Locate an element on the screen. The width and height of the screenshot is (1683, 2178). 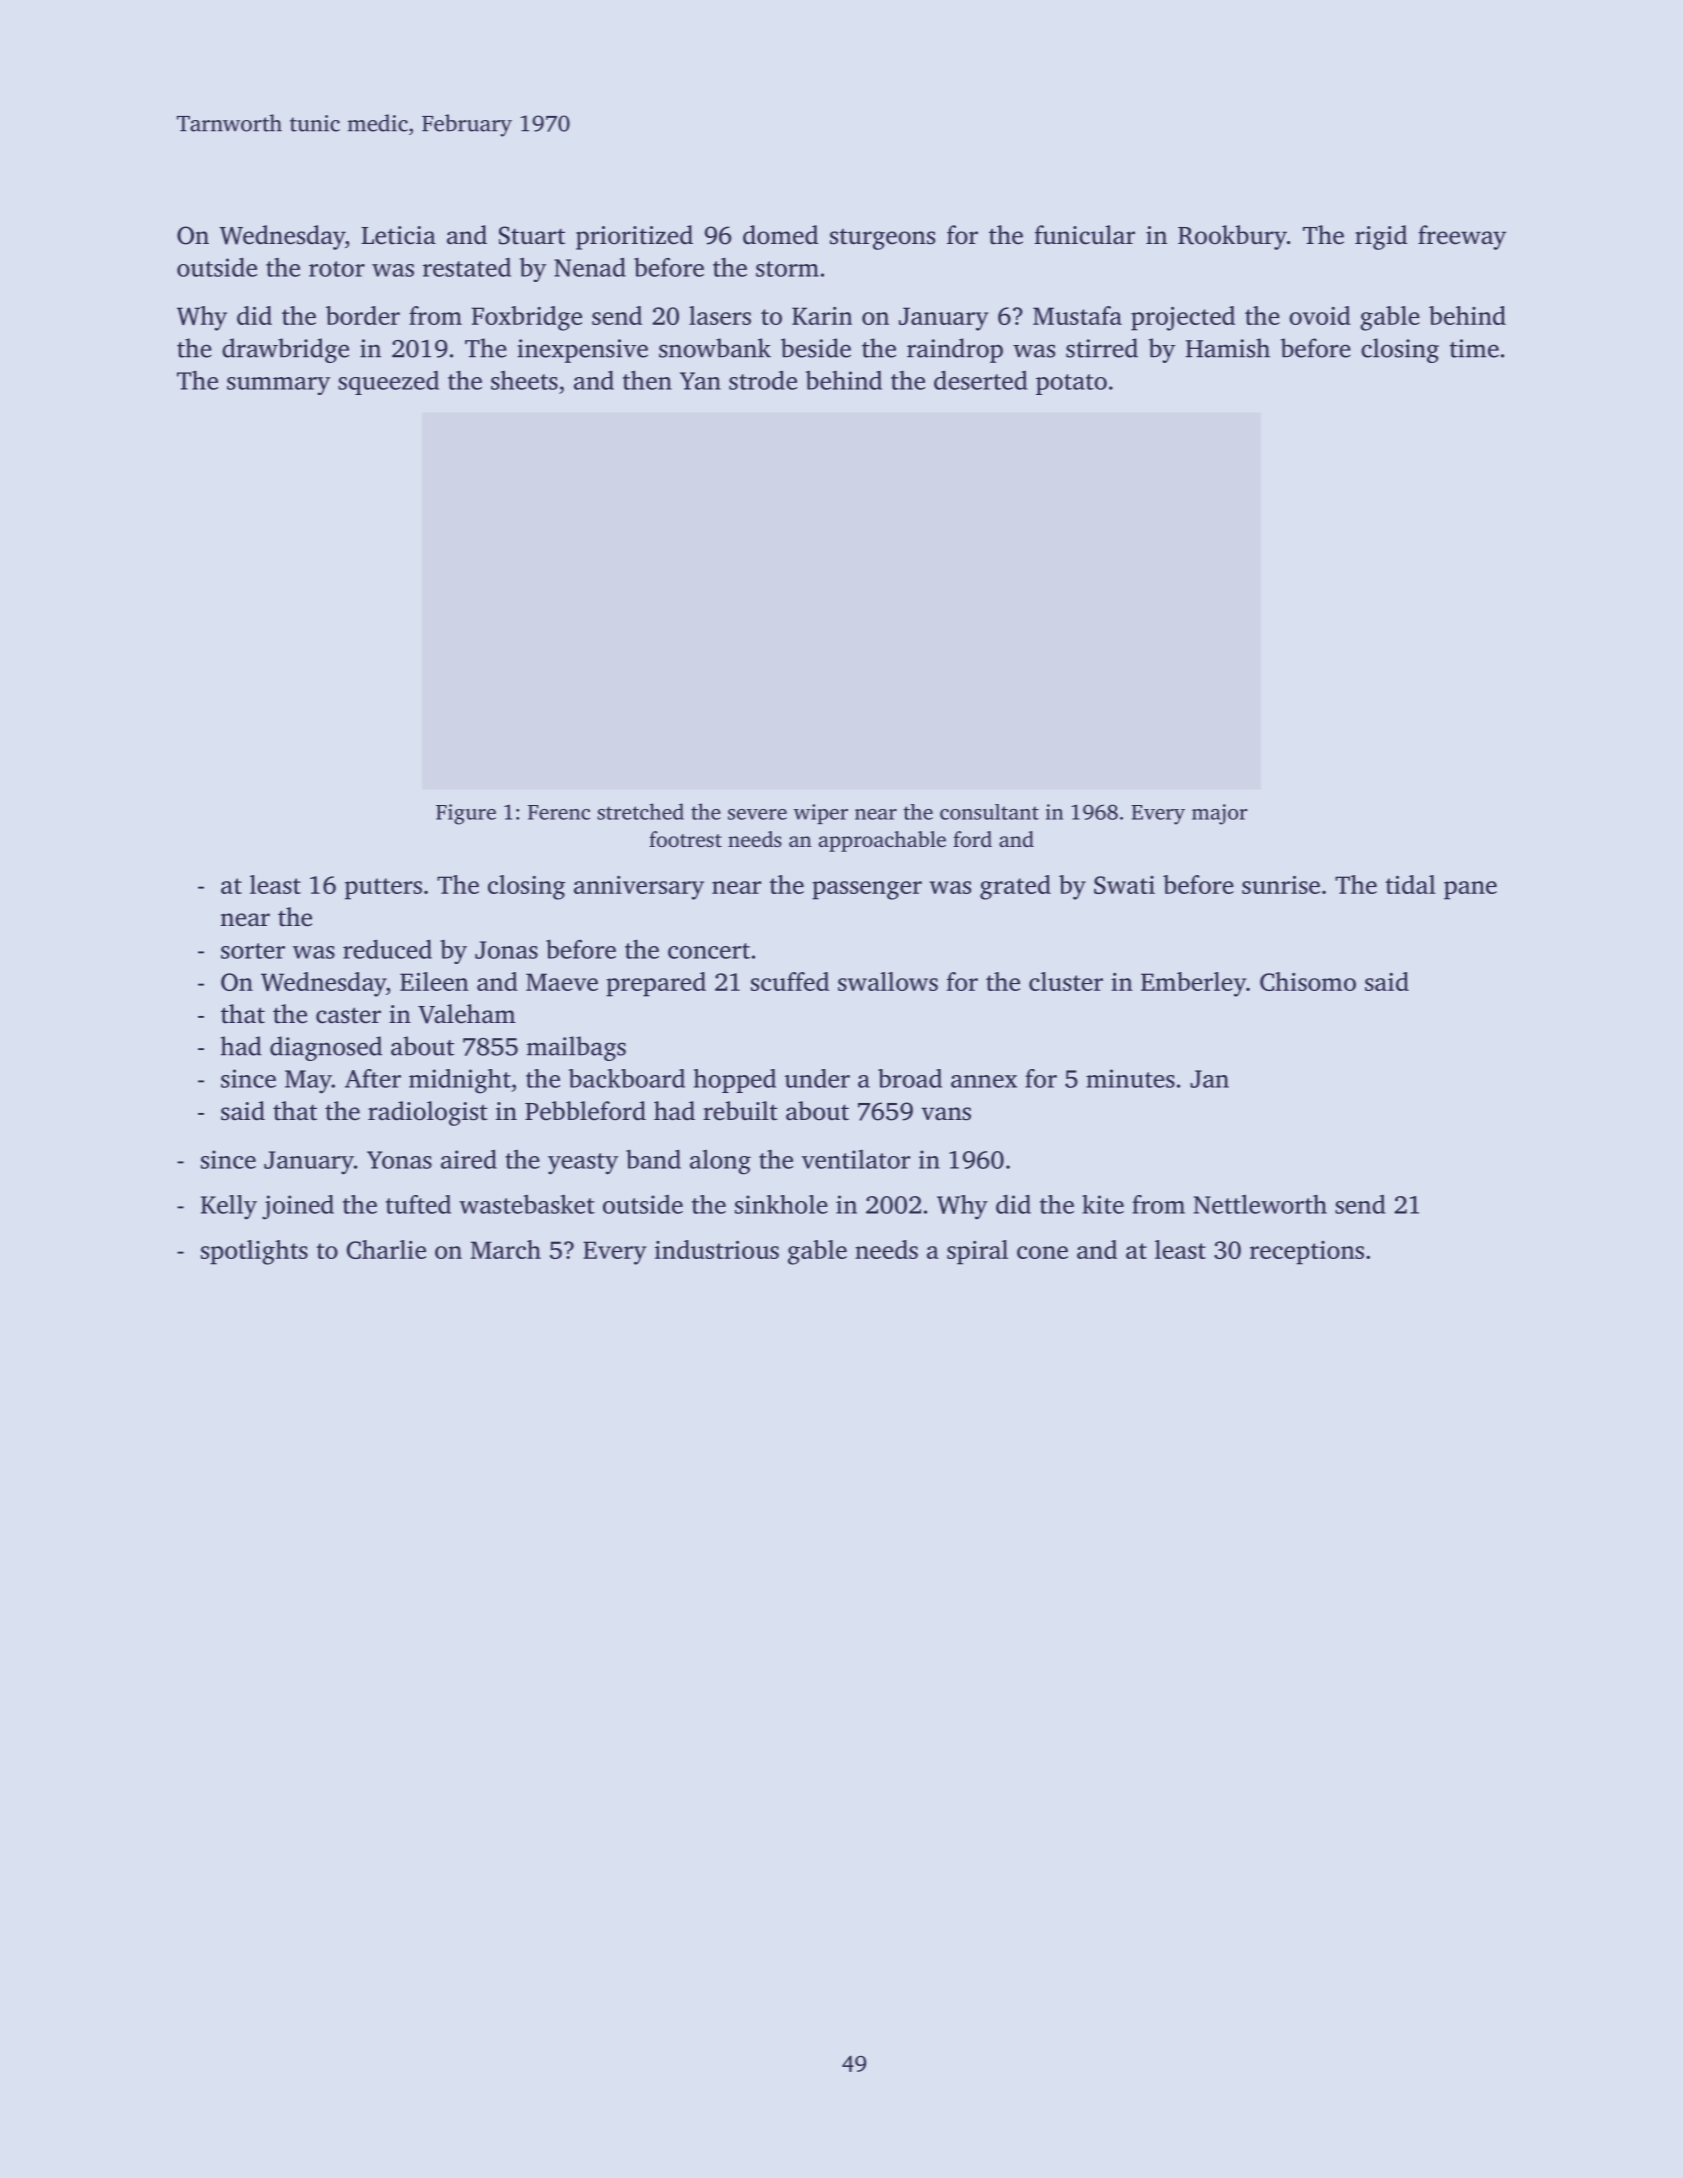
midnight is located at coordinates (460, 1081).
